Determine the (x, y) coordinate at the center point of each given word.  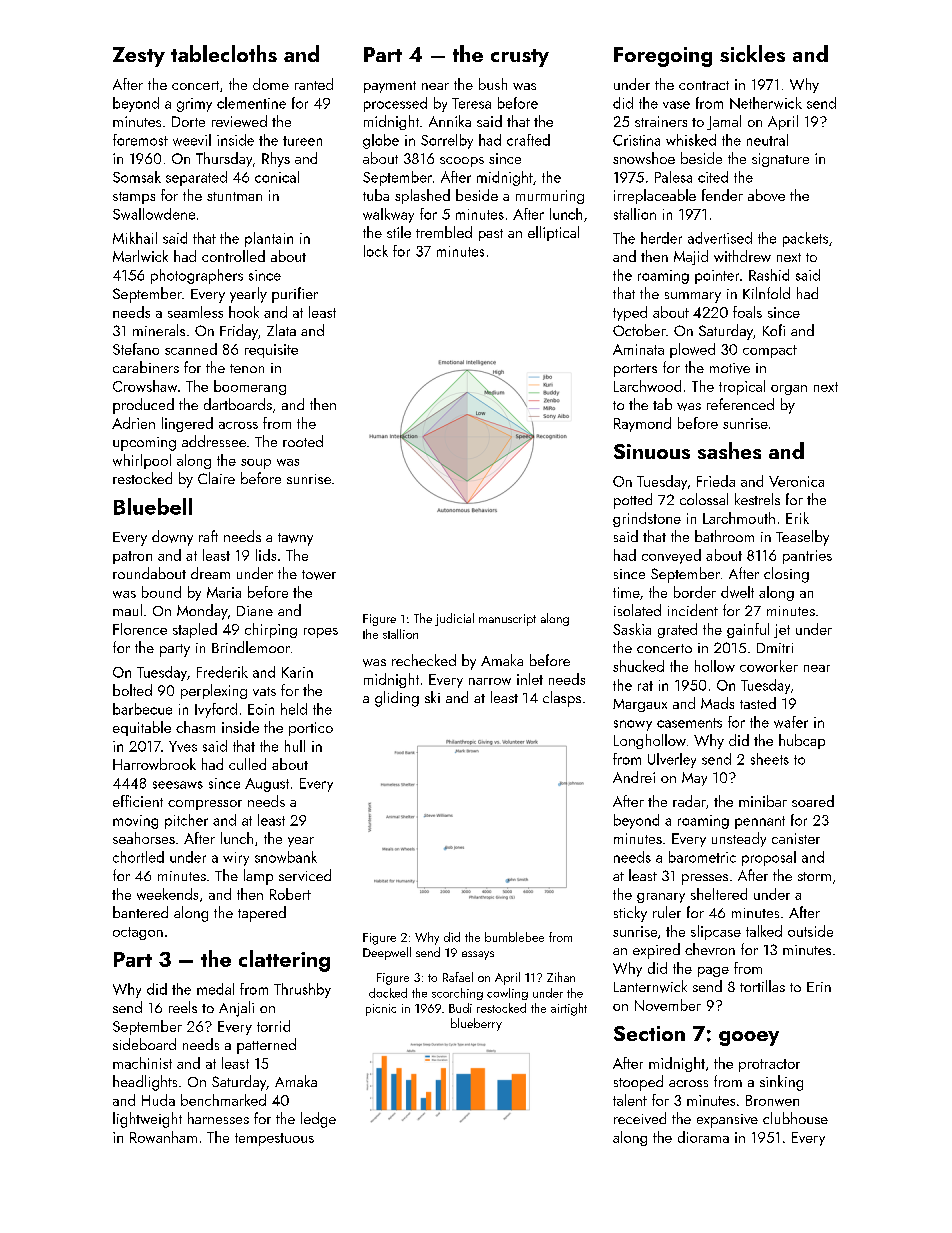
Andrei (634, 777)
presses (705, 879)
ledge (318, 1120)
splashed (422, 196)
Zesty (139, 57)
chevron (710, 949)
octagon (138, 933)
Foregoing (663, 57)
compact (770, 351)
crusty (520, 58)
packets (805, 239)
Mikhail (135, 238)
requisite (271, 351)
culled (247, 764)
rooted (303, 441)
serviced (305, 875)
